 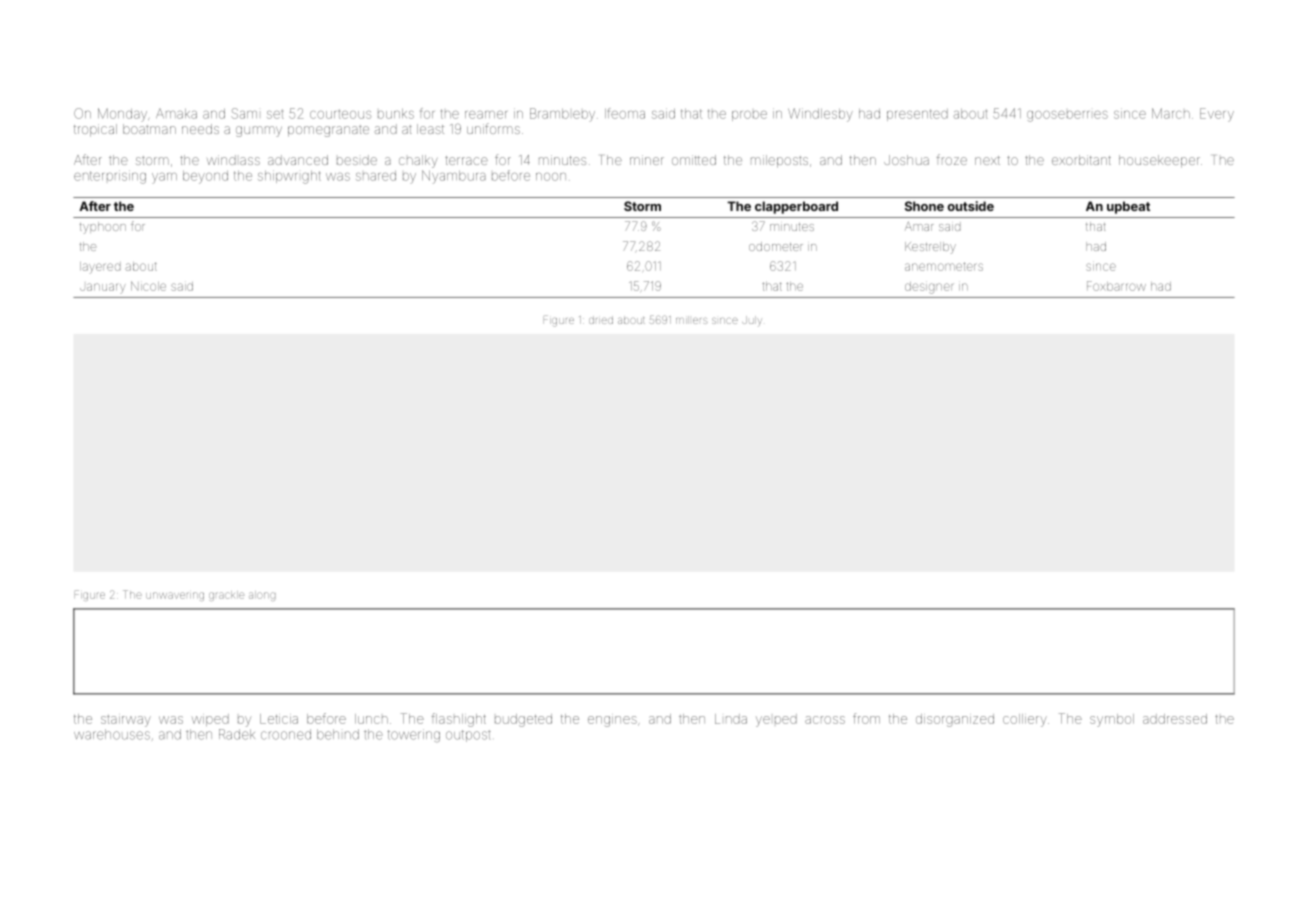 What do you see at coordinates (930, 248) in the image?
I see `Kestrelby` at bounding box center [930, 248].
